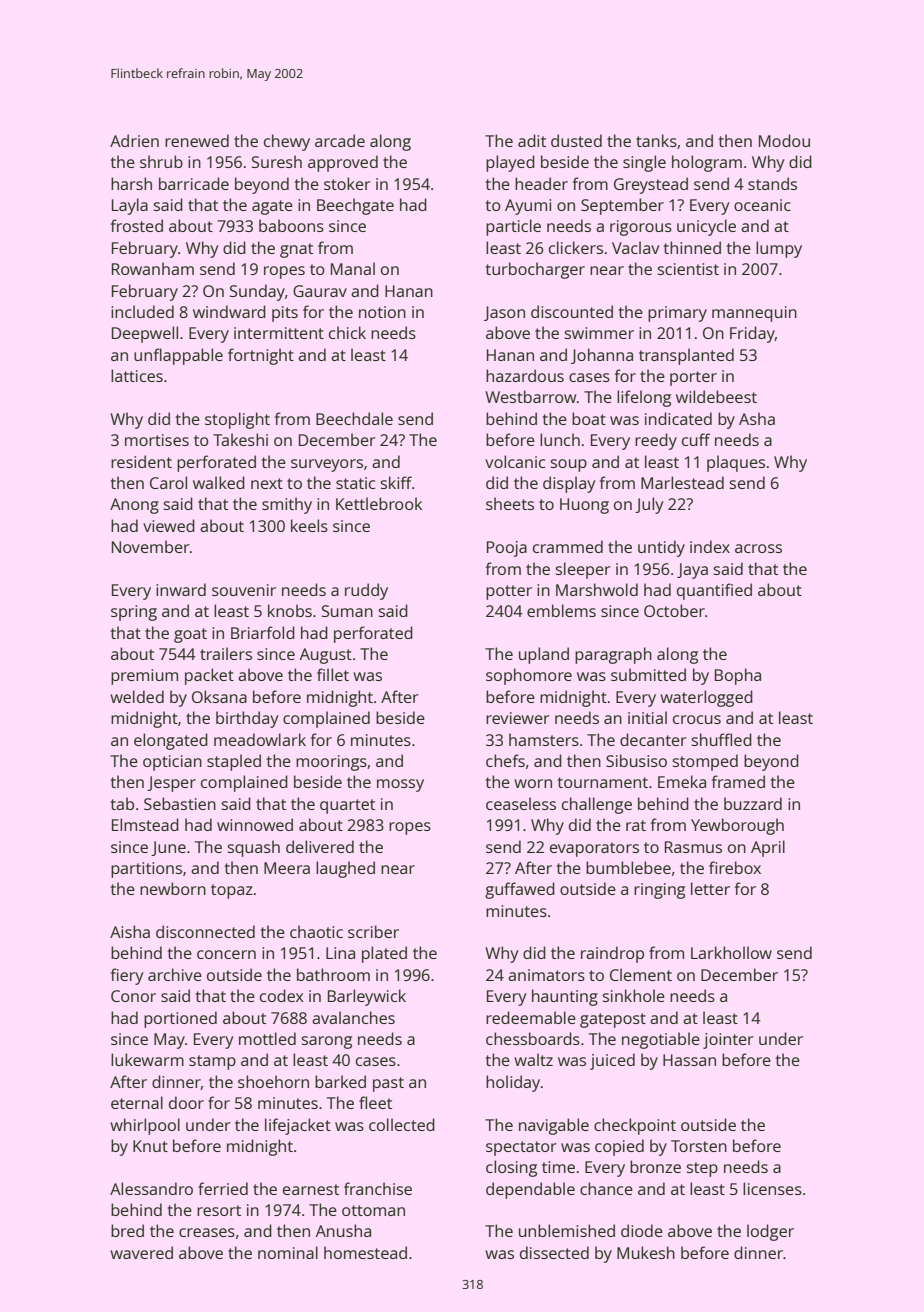 The width and height of the screenshot is (924, 1312). I want to click on June, so click(168, 848).
